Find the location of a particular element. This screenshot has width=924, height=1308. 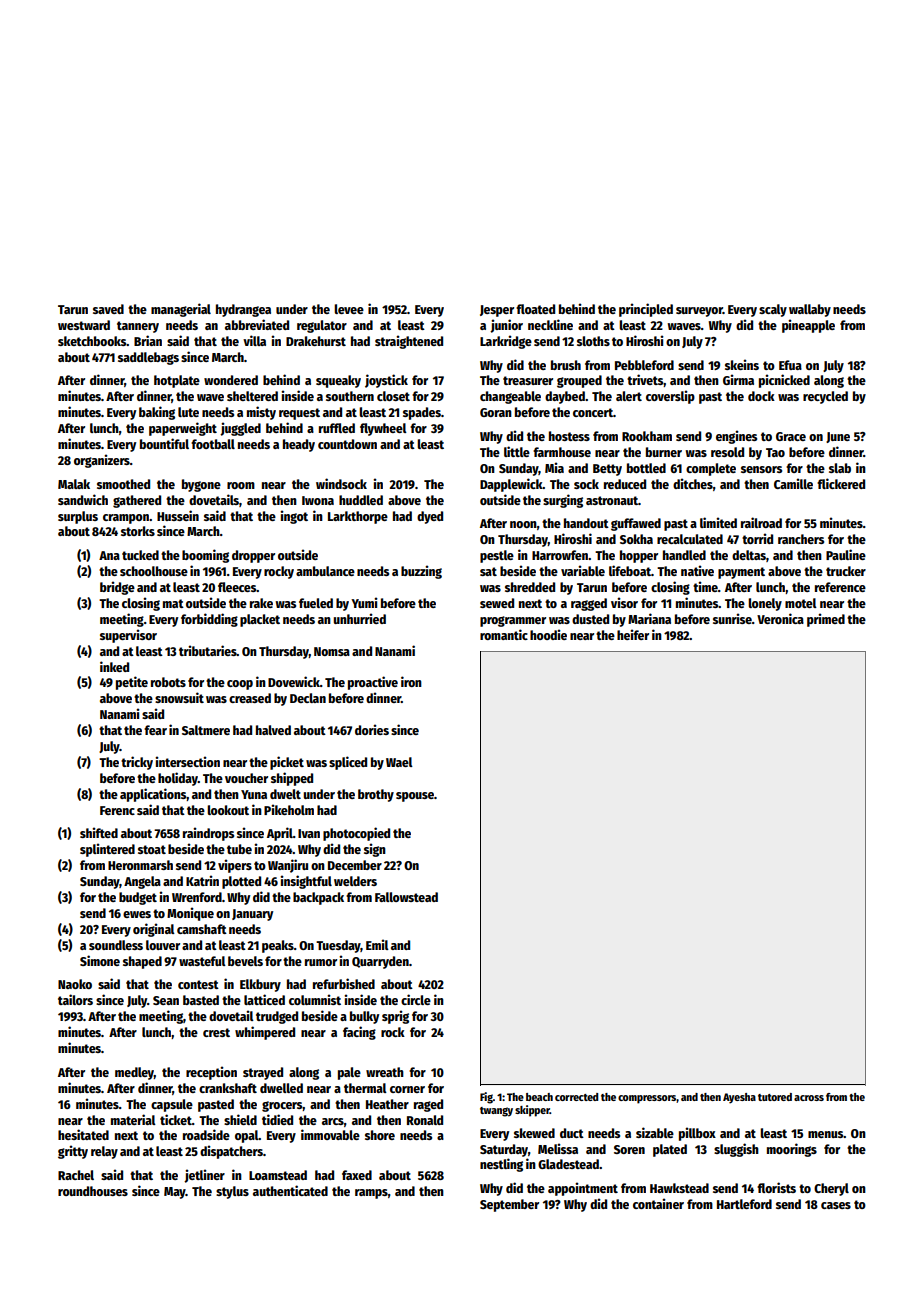

September is located at coordinates (509, 1205).
